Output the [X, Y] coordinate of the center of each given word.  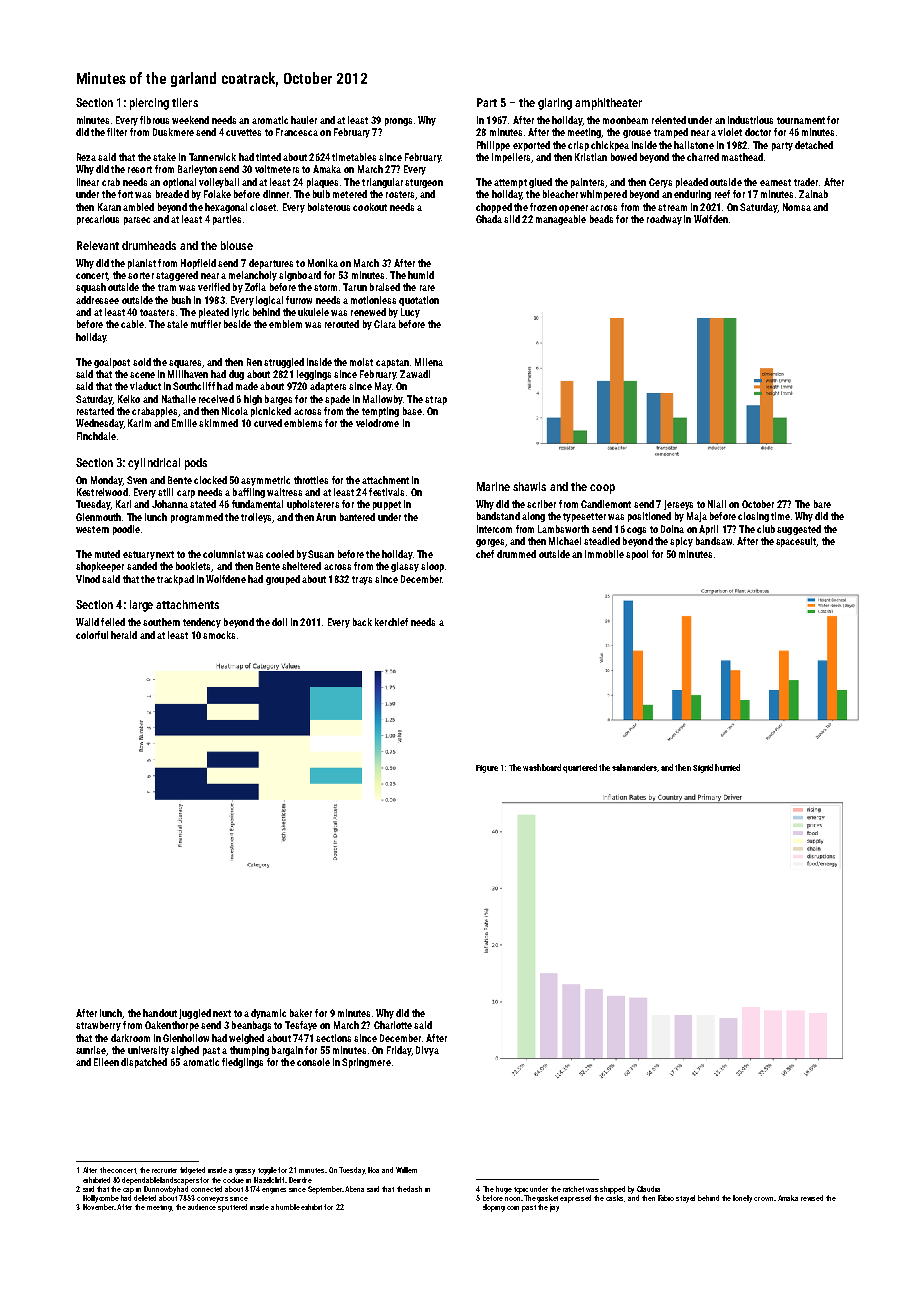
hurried [727, 767]
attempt [510, 183]
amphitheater [608, 104]
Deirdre [300, 1180]
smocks [219, 635]
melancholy [253, 276]
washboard [542, 767]
